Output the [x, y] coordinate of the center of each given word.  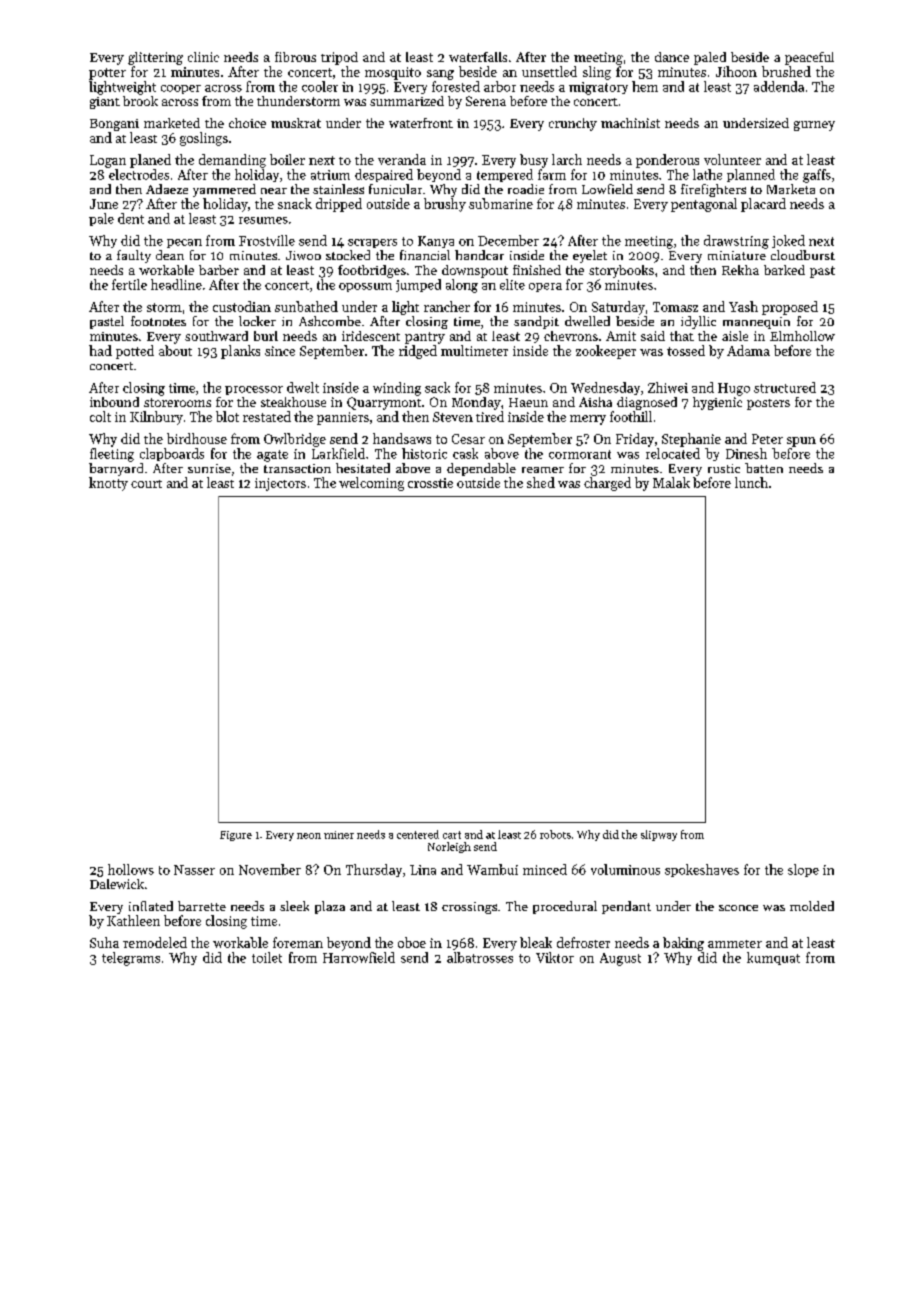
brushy [445, 205]
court [146, 484]
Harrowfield [359, 957]
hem [645, 86]
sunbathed [306, 306]
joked [788, 241]
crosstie [430, 483]
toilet [267, 957]
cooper [181, 89]
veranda [402, 159]
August [620, 959]
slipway [659, 835]
